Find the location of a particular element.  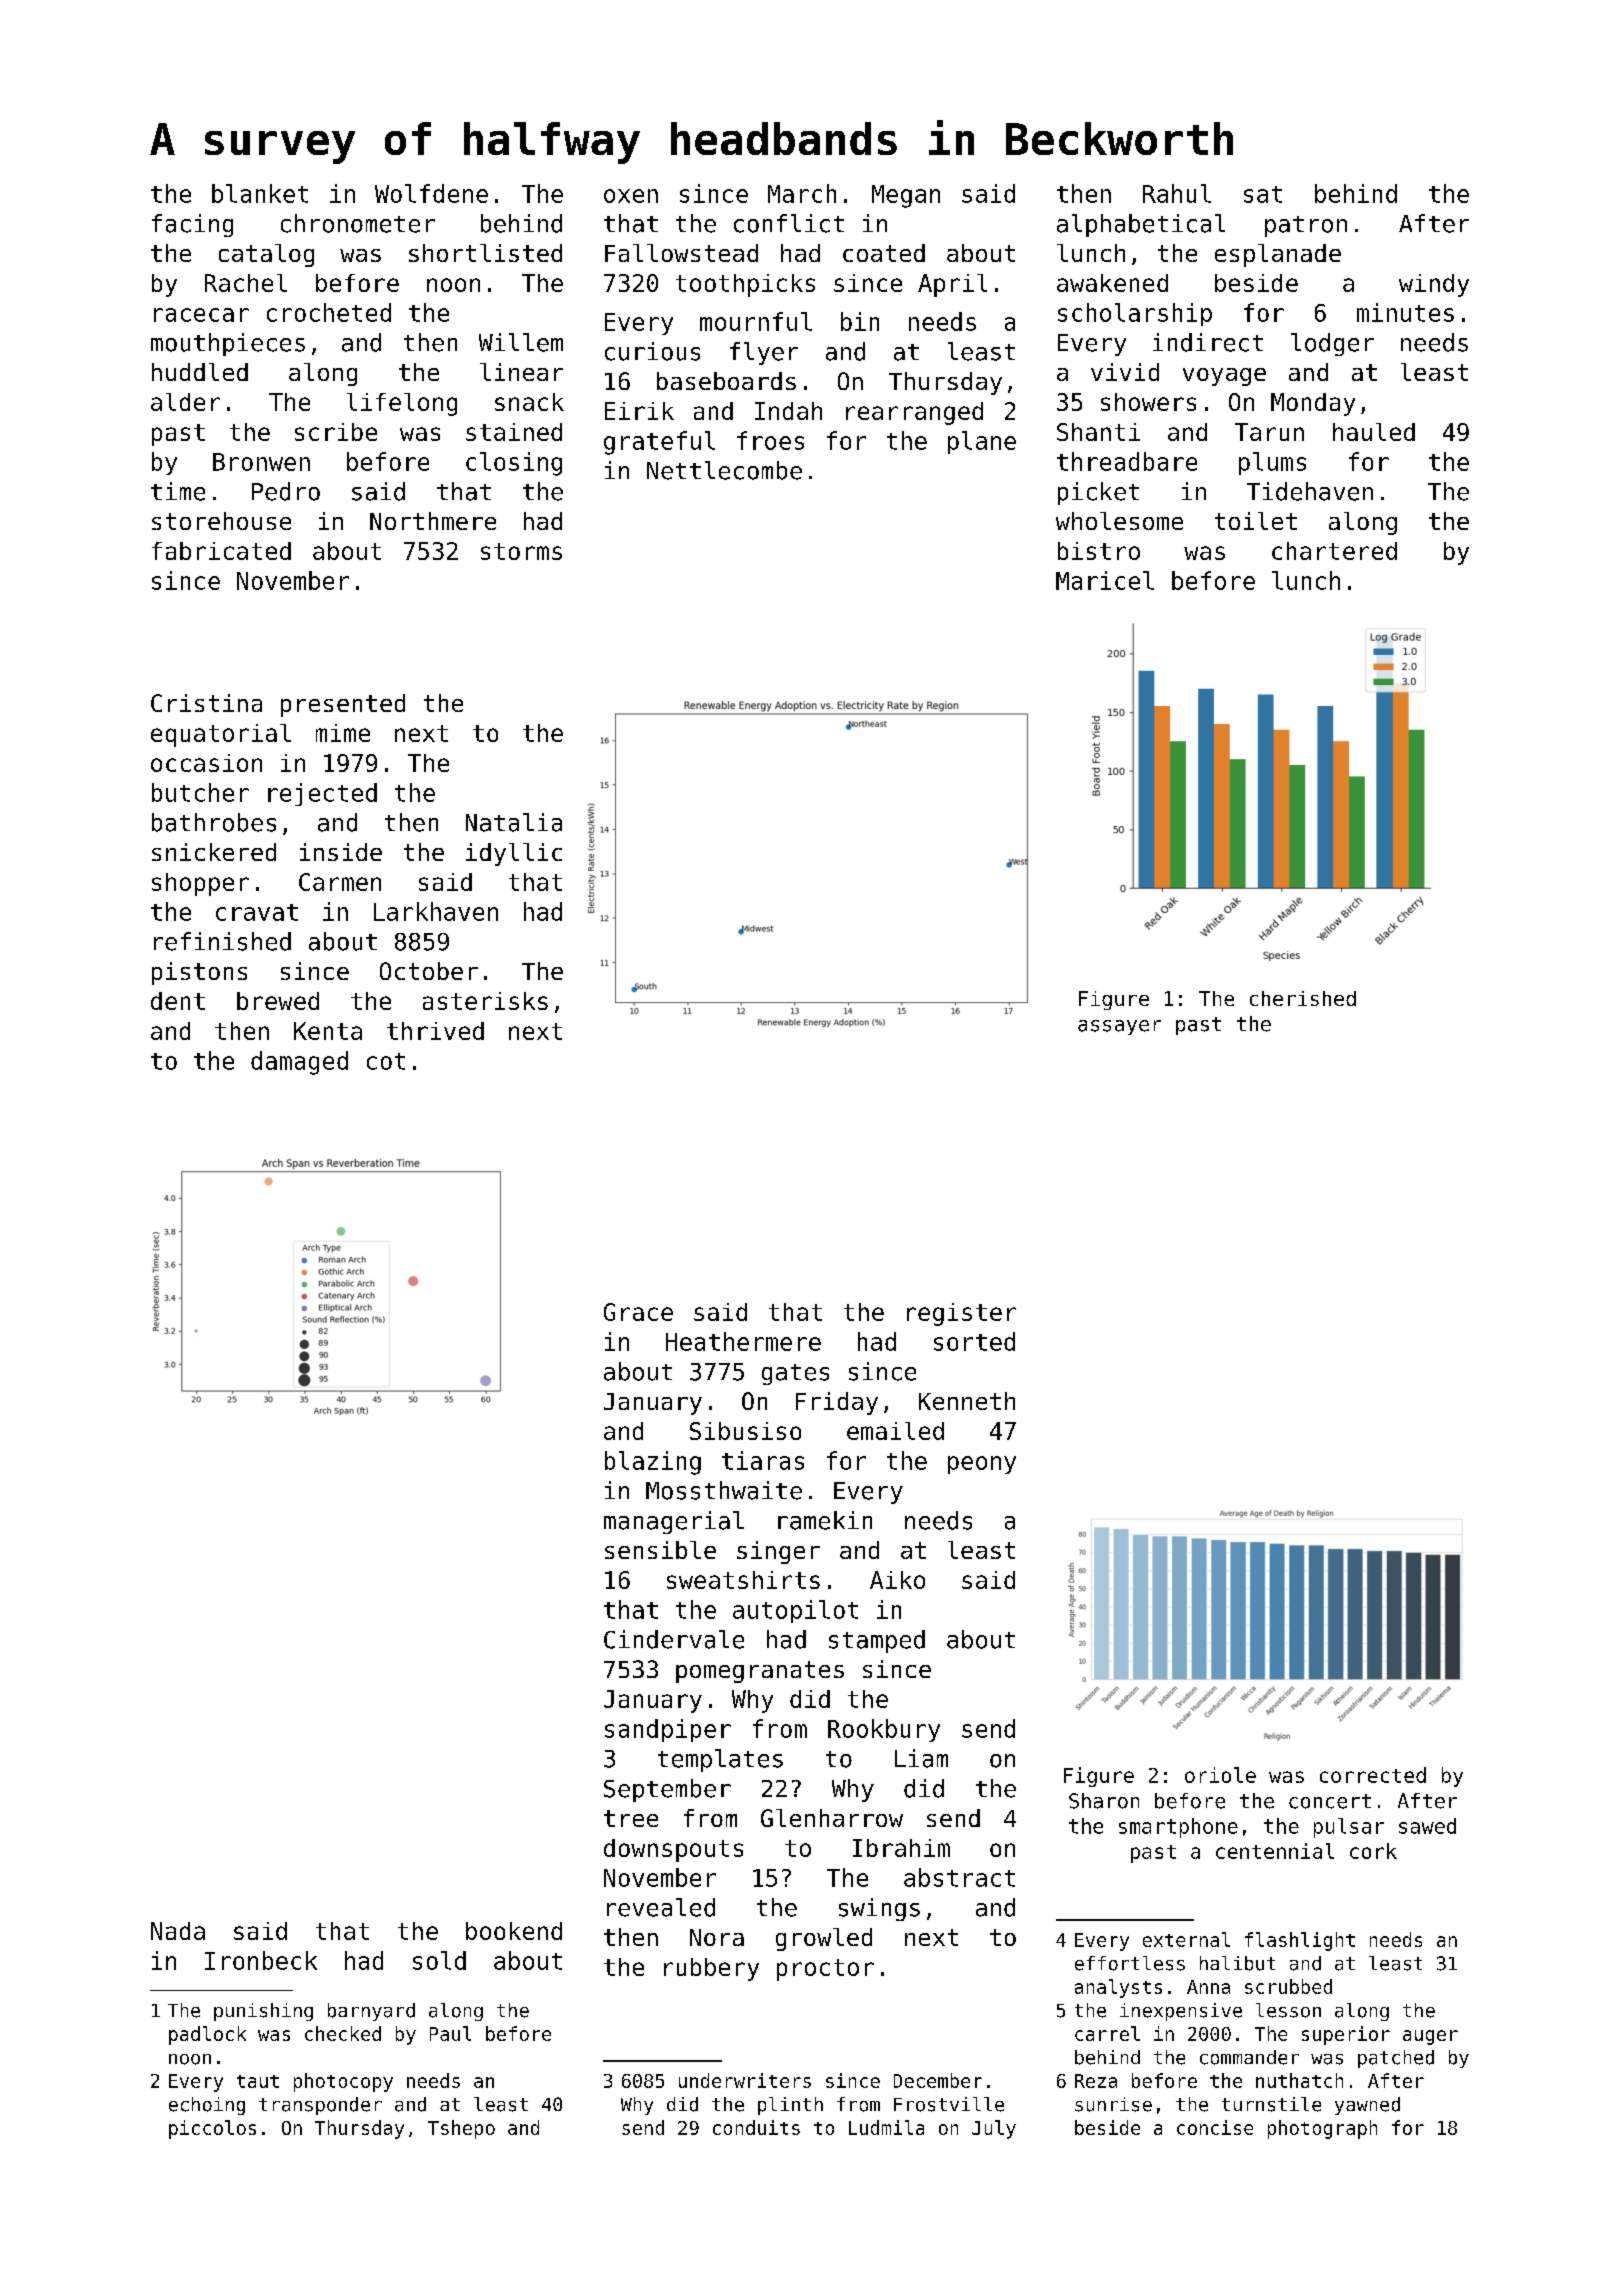

Kenneth is located at coordinates (967, 1401).
